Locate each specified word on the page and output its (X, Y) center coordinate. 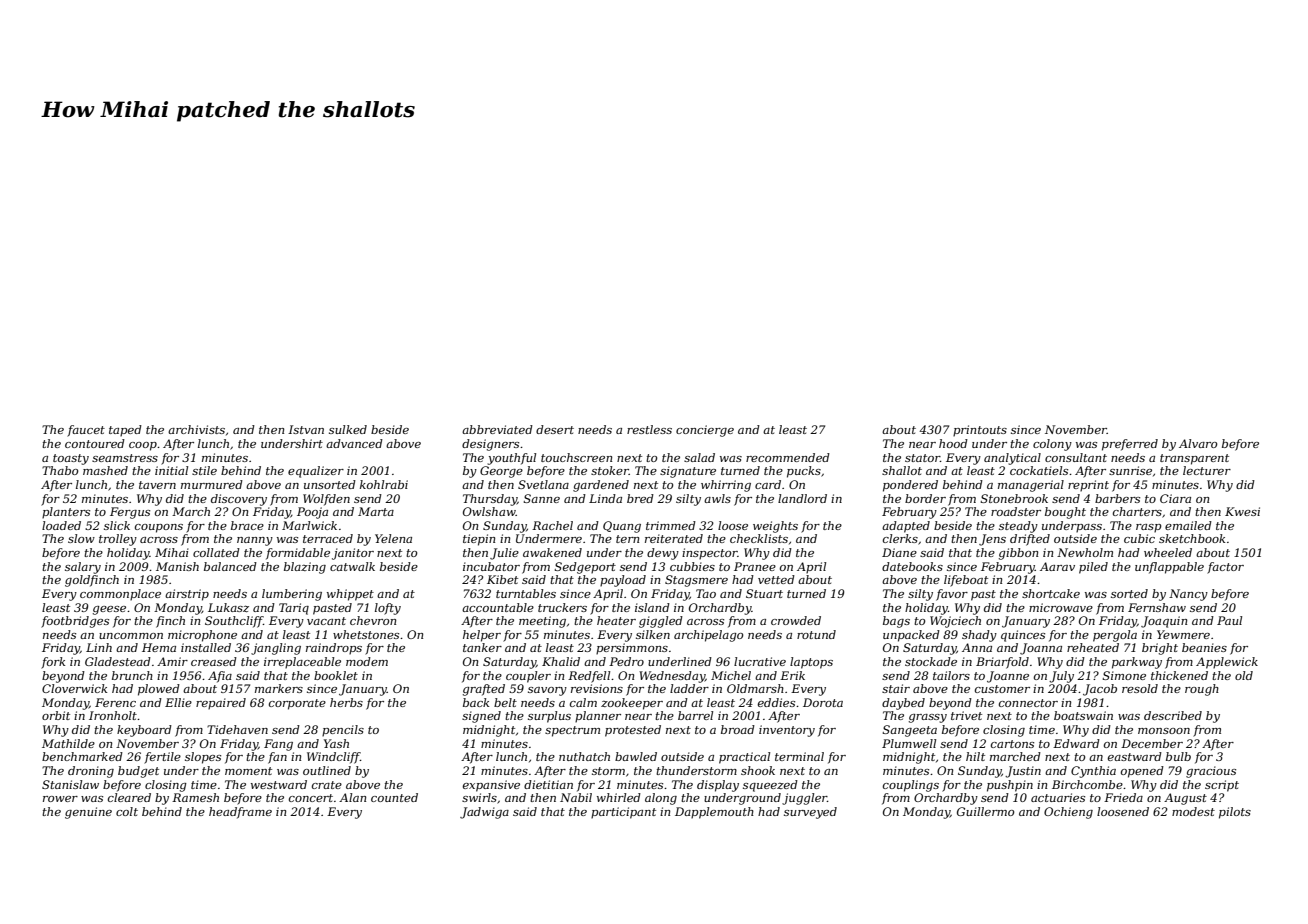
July (1061, 677)
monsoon (1164, 731)
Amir (172, 661)
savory (547, 691)
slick (117, 525)
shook (758, 770)
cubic (1139, 538)
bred (640, 498)
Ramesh (195, 797)
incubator (491, 566)
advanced (354, 443)
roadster (1016, 511)
